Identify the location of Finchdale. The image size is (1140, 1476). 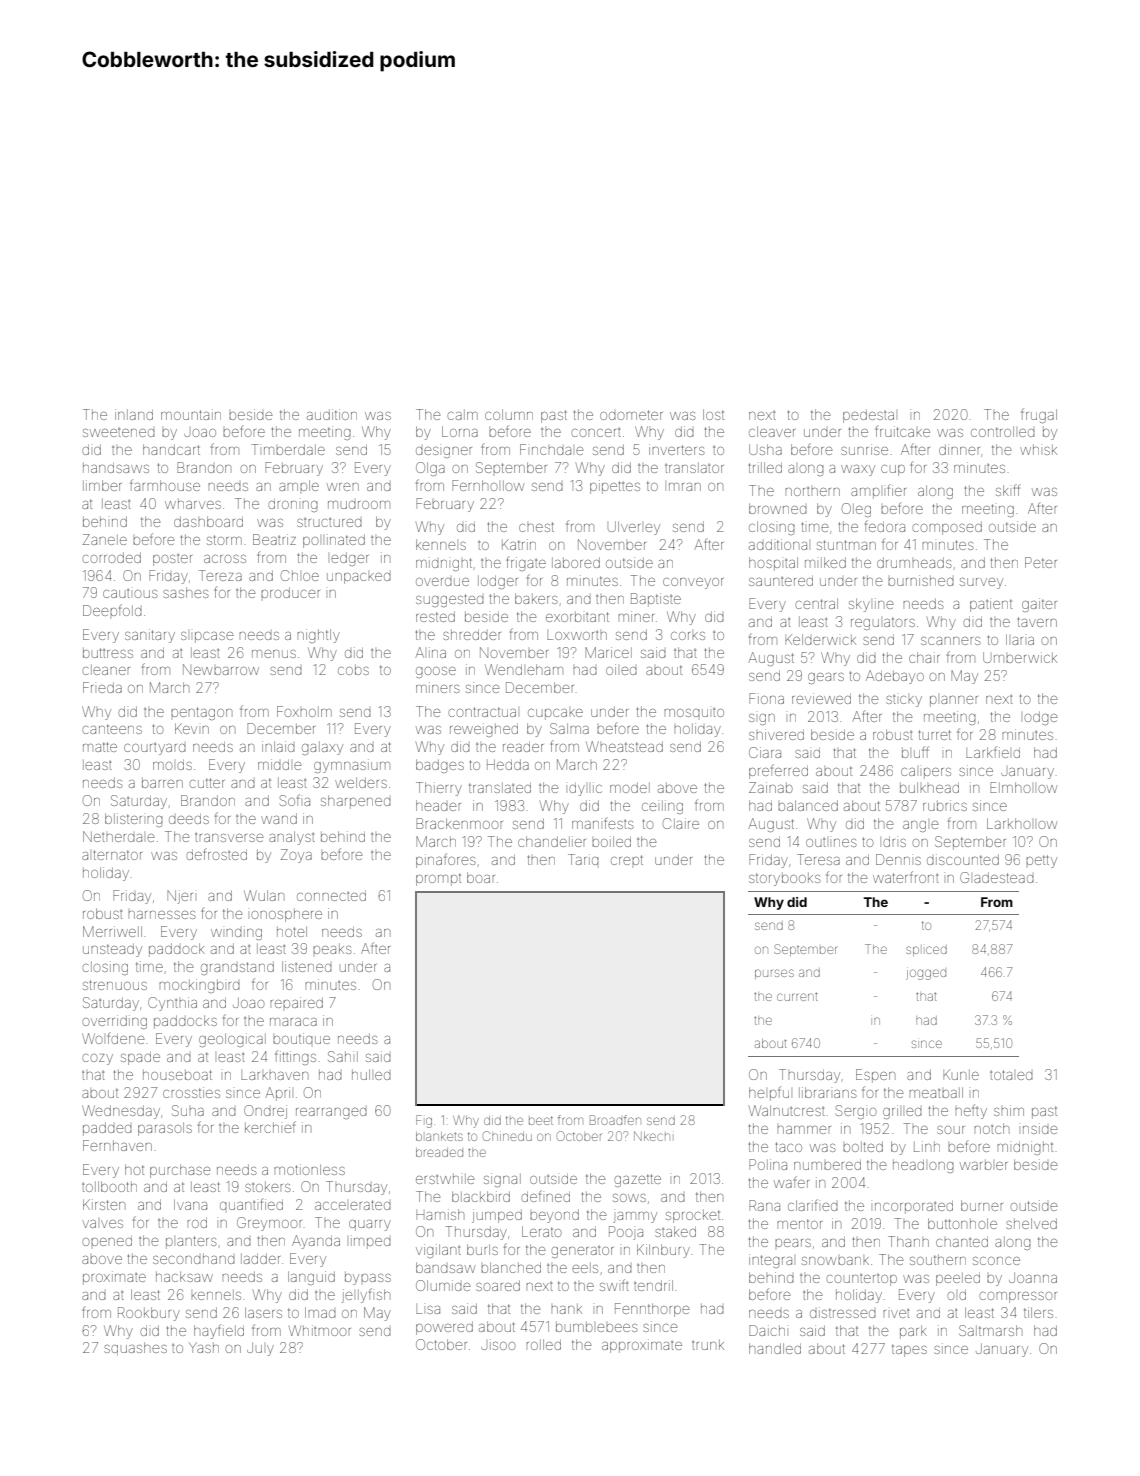
(552, 449).
